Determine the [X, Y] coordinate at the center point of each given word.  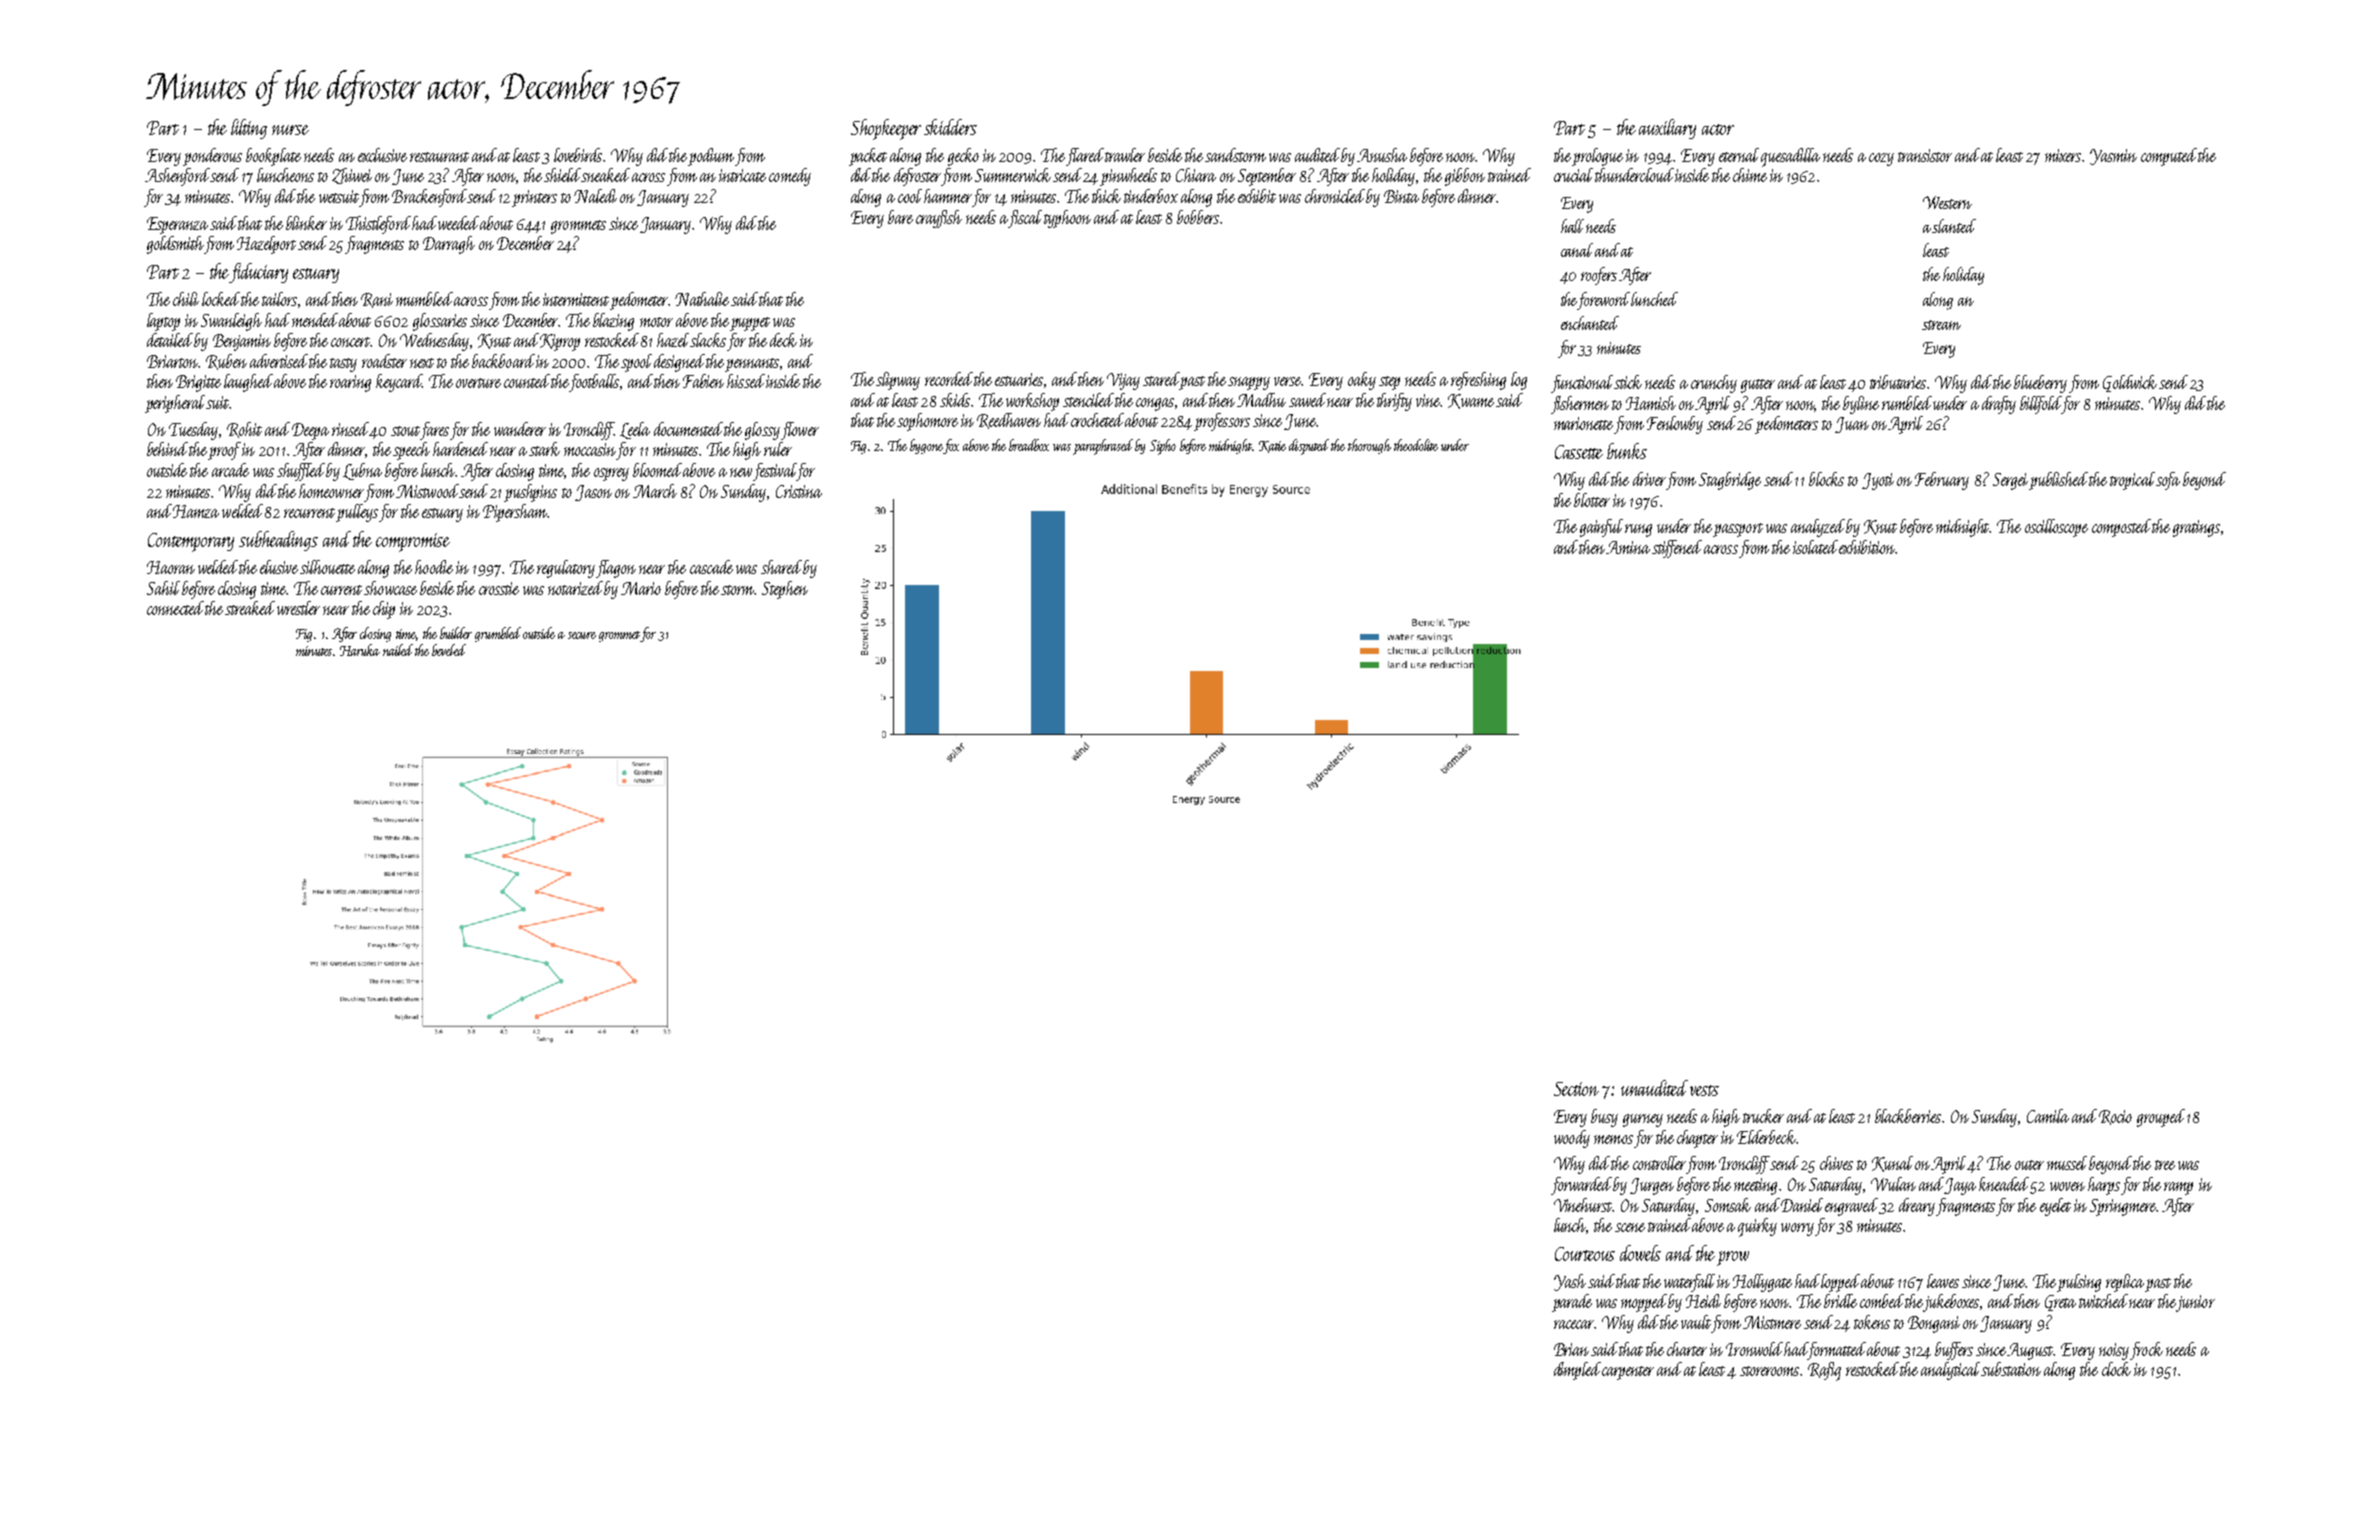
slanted [1954, 226]
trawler [1125, 155]
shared [781, 567]
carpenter [1628, 1373]
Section [1576, 1089]
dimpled [1577, 1371]
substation [2011, 1369]
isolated [1815, 547]
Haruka [360, 650]
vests [1704, 1090]
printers [534, 198]
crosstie [499, 588]
